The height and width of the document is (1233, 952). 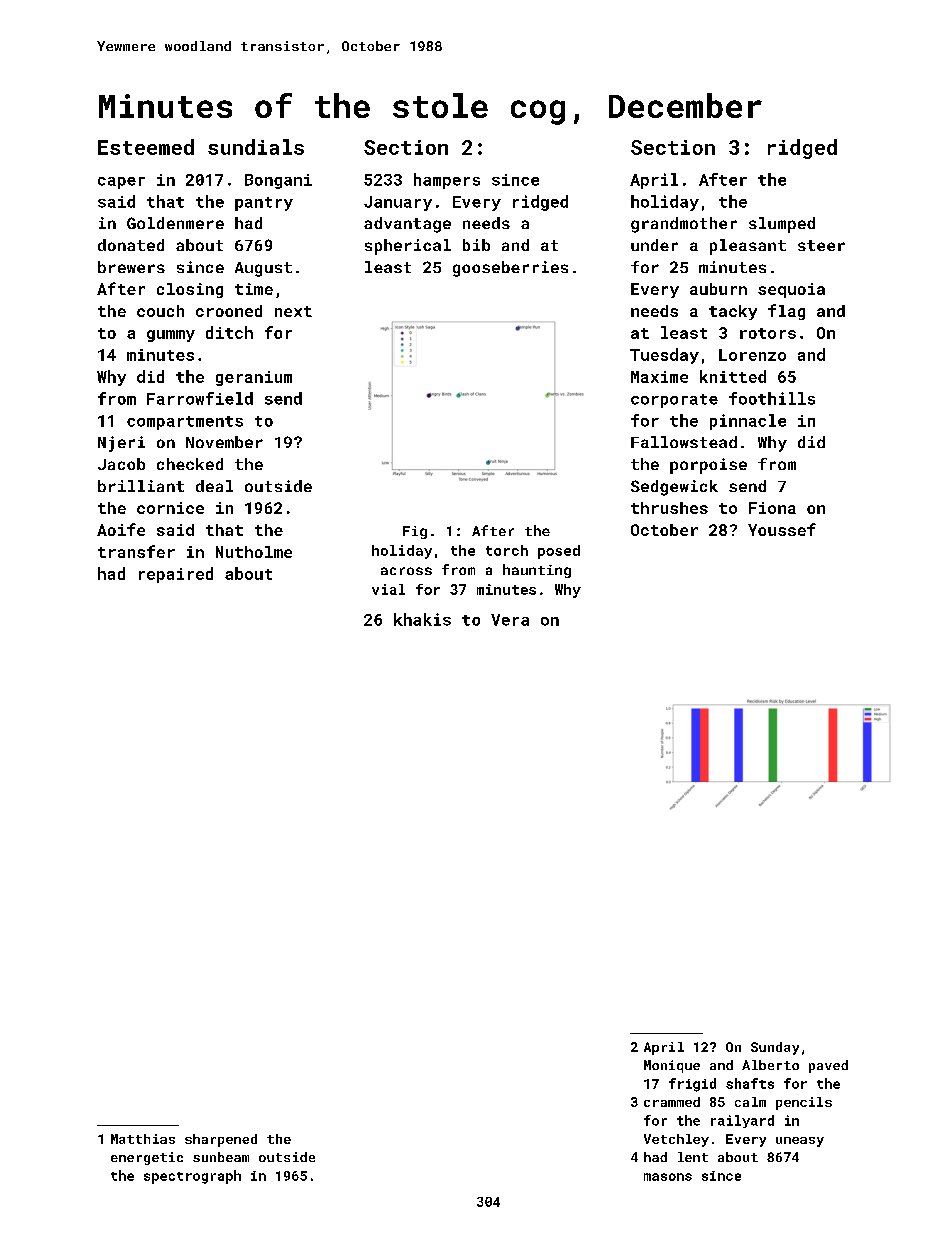 I want to click on repaired, so click(x=176, y=575).
